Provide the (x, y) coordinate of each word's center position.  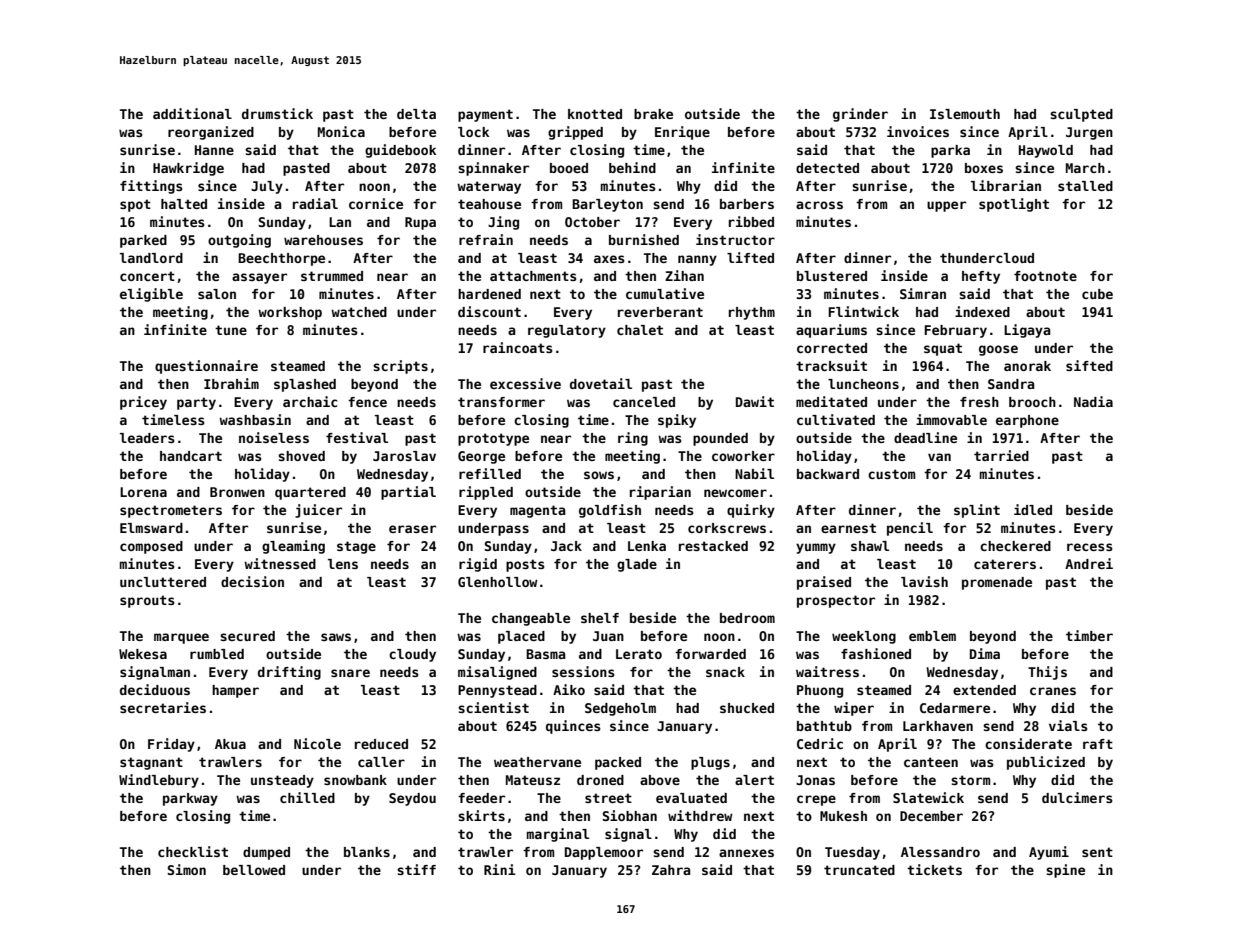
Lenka (647, 546)
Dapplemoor (604, 853)
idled (1033, 509)
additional (192, 113)
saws (336, 637)
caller (381, 762)
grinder (860, 115)
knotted (595, 114)
